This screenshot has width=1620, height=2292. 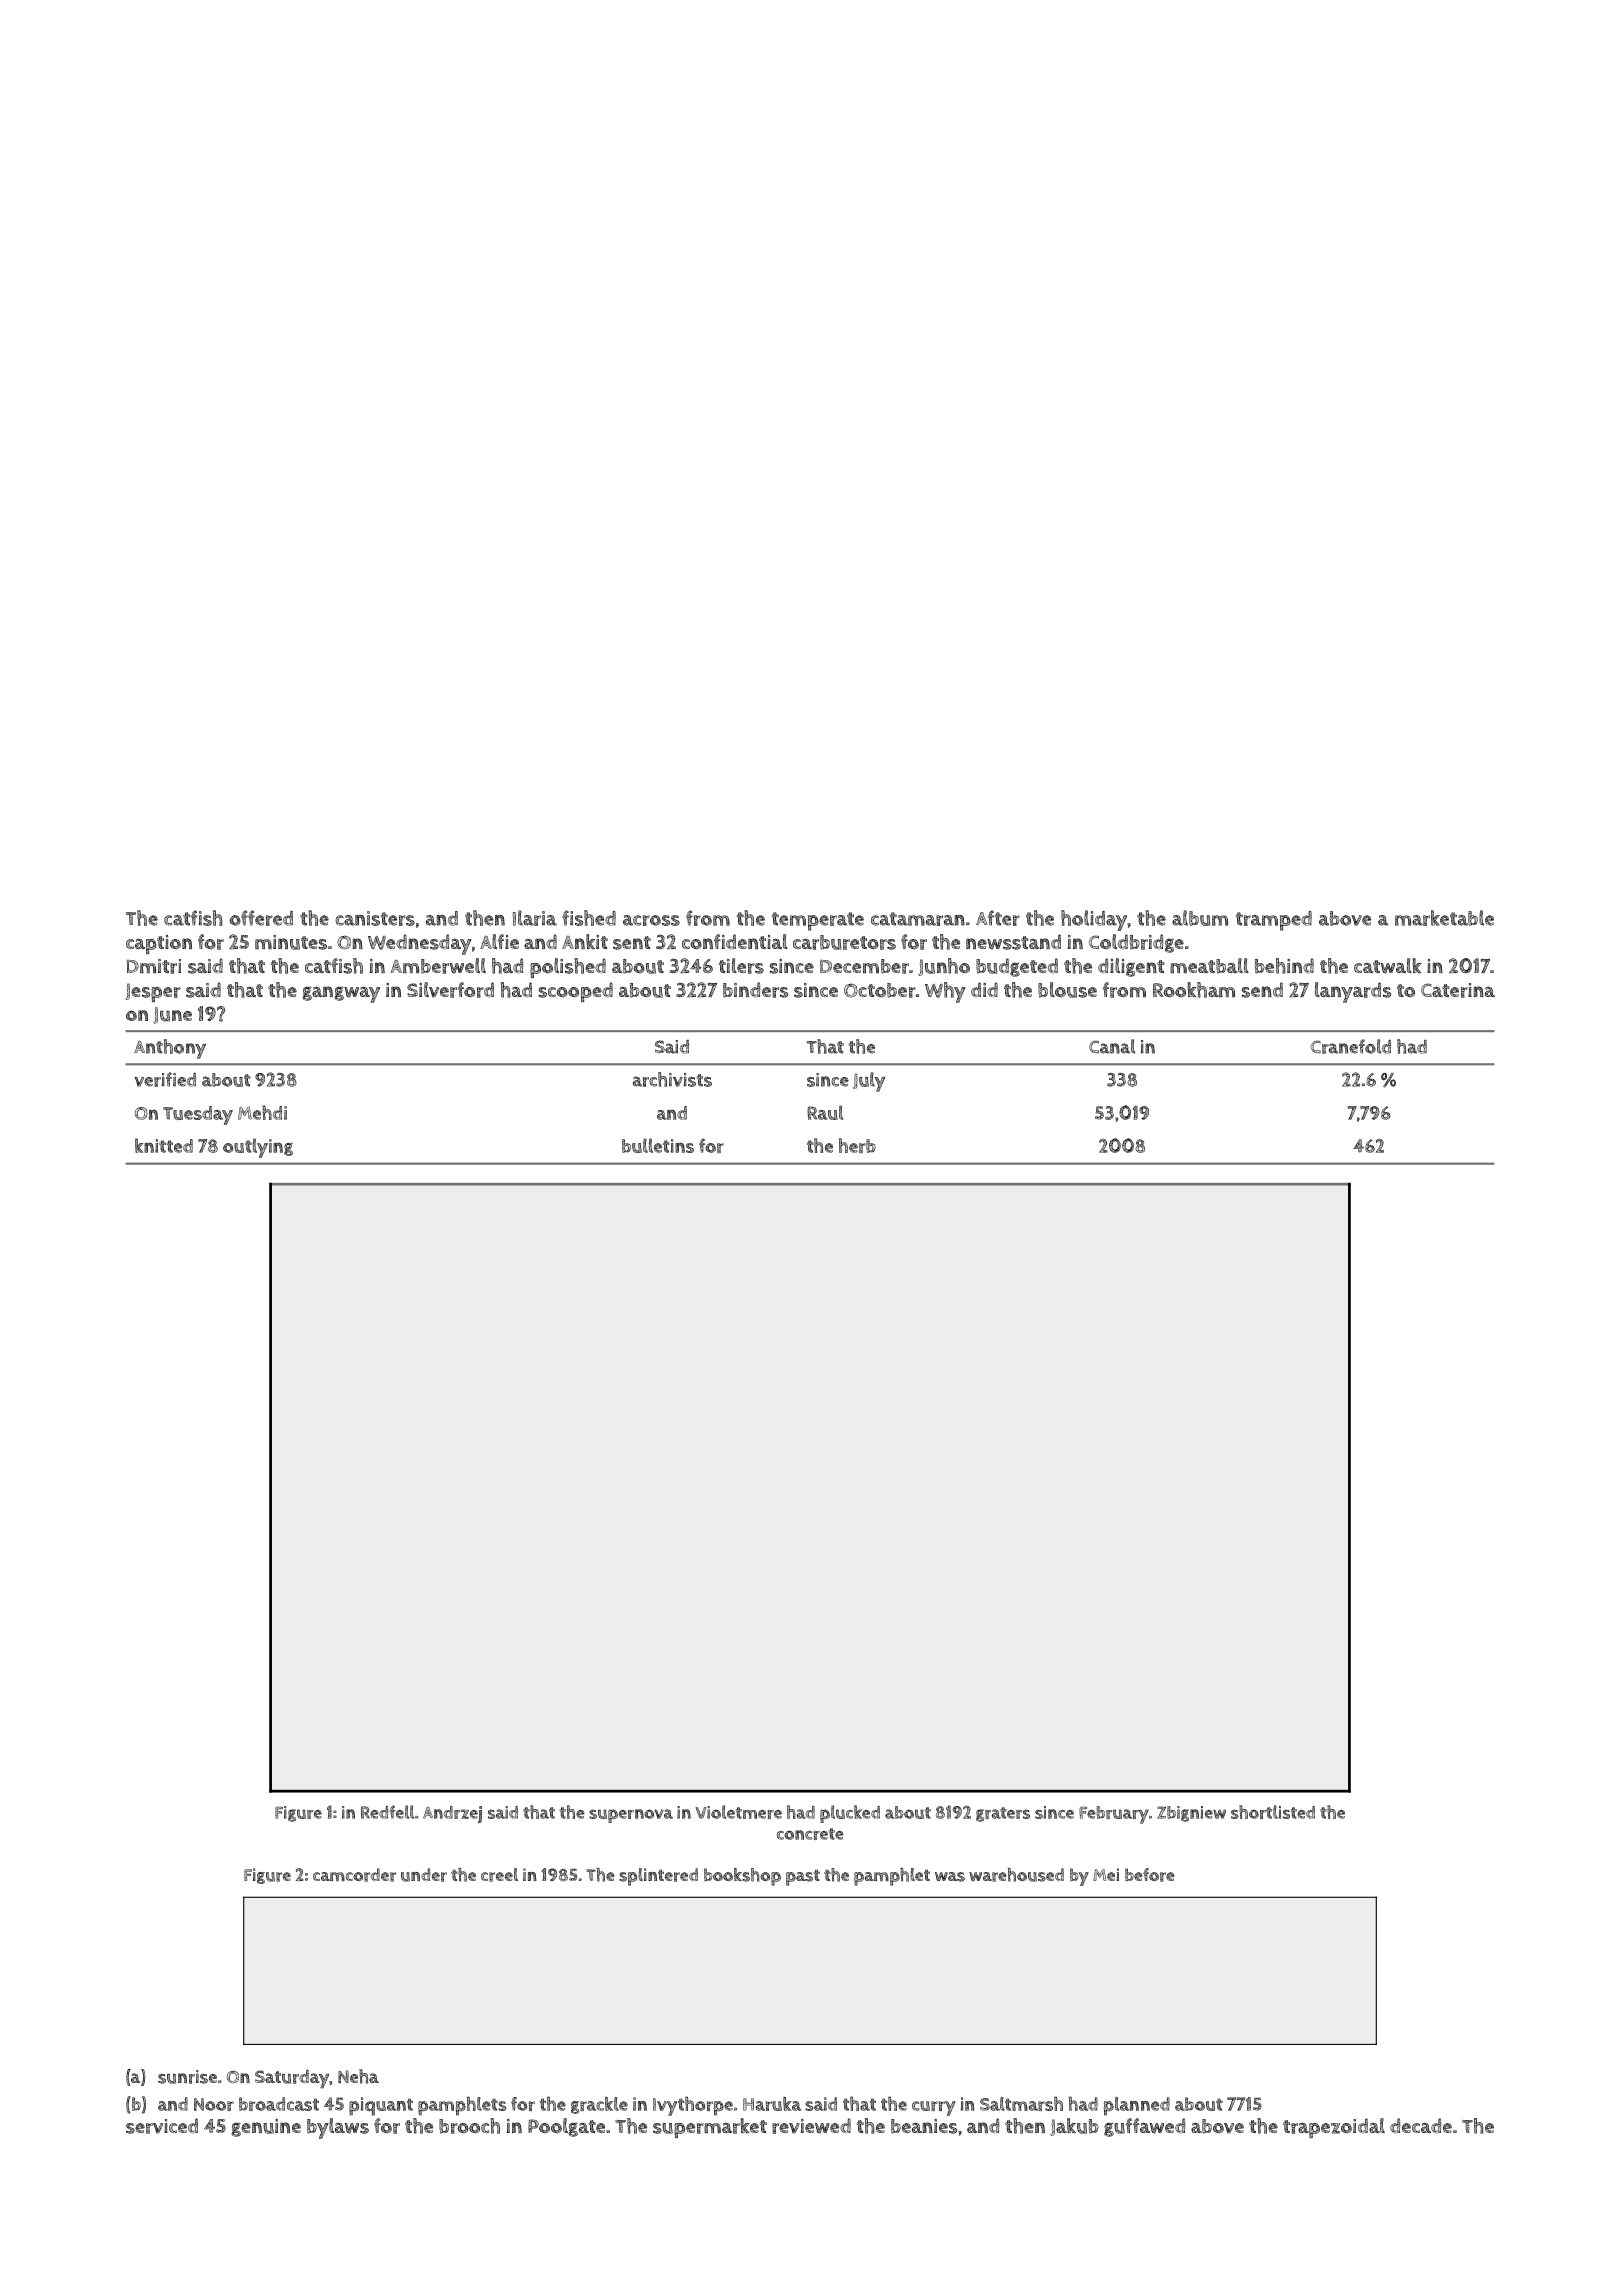 I want to click on Violetmere, so click(x=738, y=1812).
